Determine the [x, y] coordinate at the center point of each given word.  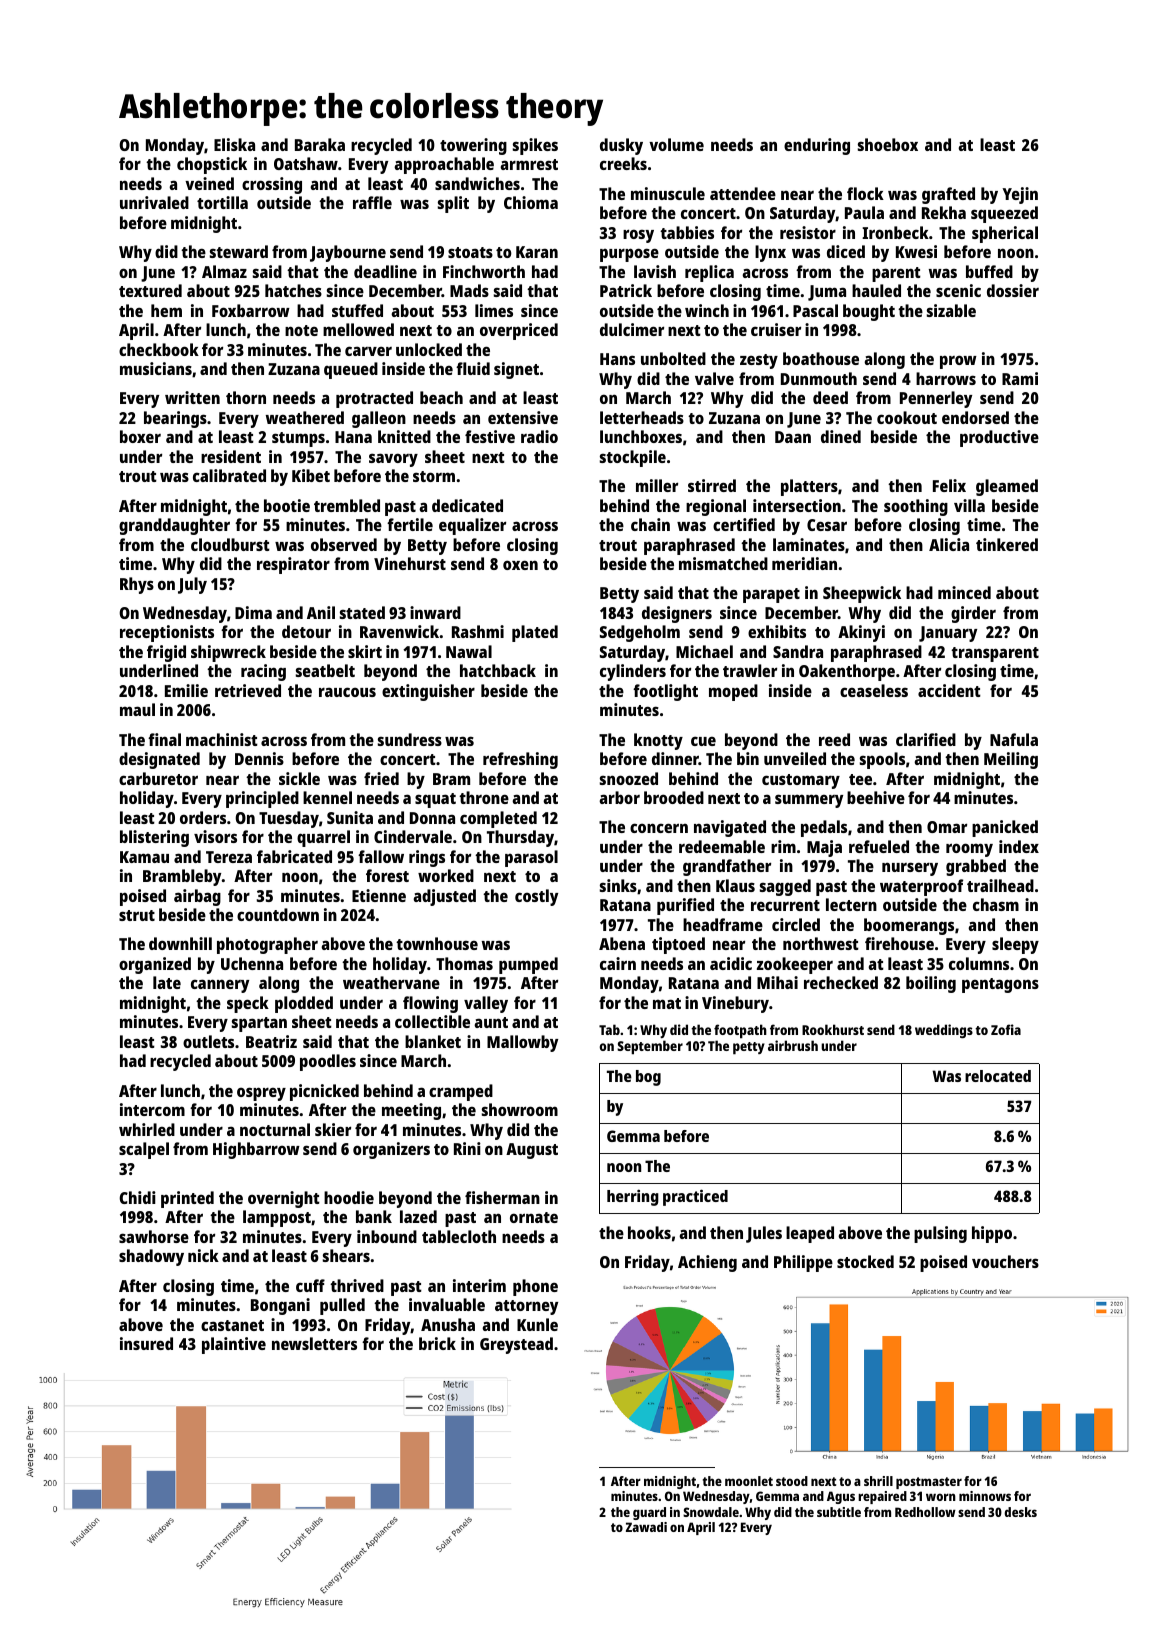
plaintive [234, 1345]
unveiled [795, 758]
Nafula [1014, 739]
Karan [537, 252]
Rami [1020, 378]
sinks [618, 885]
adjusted [444, 897]
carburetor [158, 778]
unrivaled [154, 202]
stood [792, 1481]
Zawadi [646, 1527]
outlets [208, 1041]
